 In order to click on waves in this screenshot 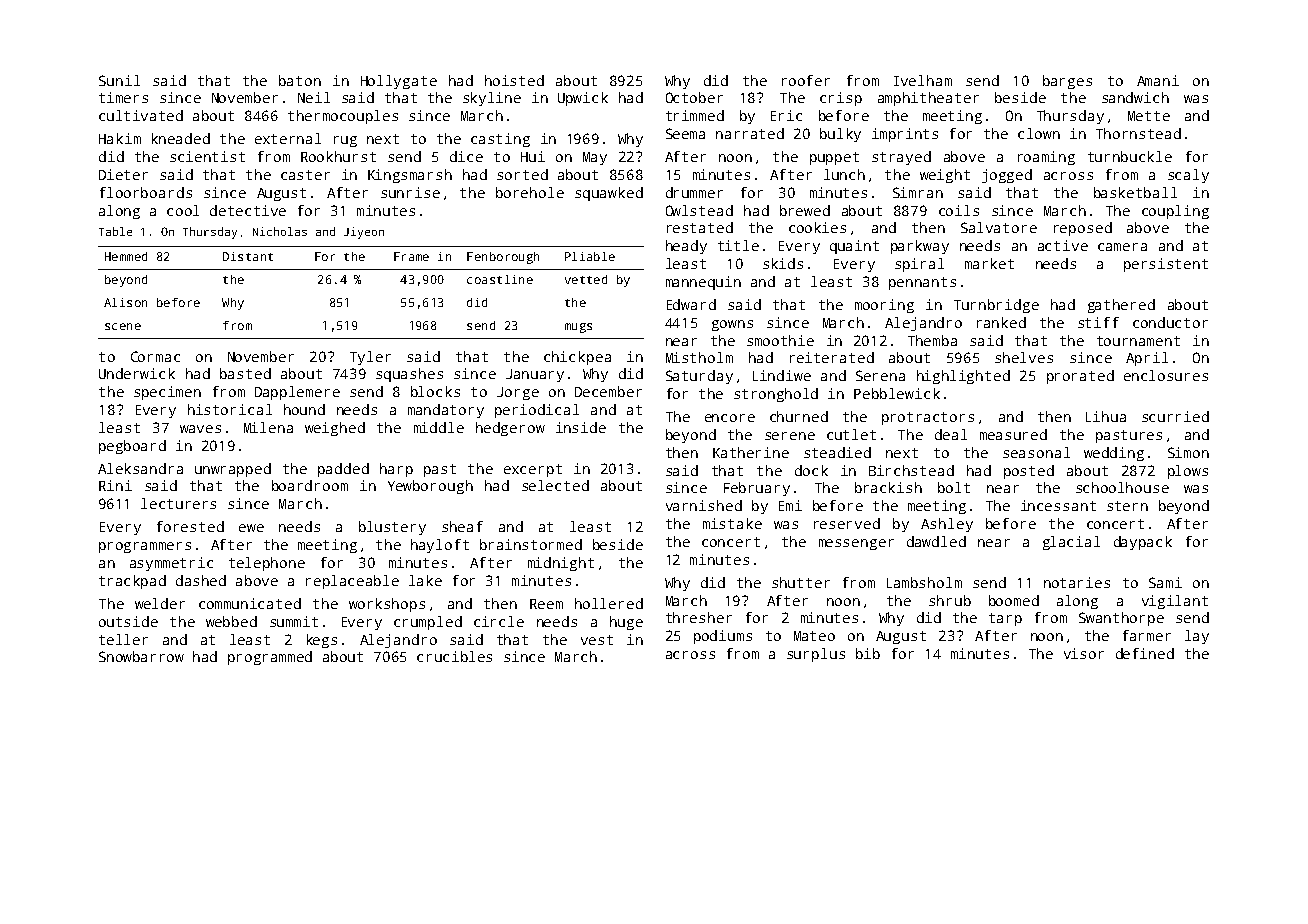, I will do `click(200, 429)`.
